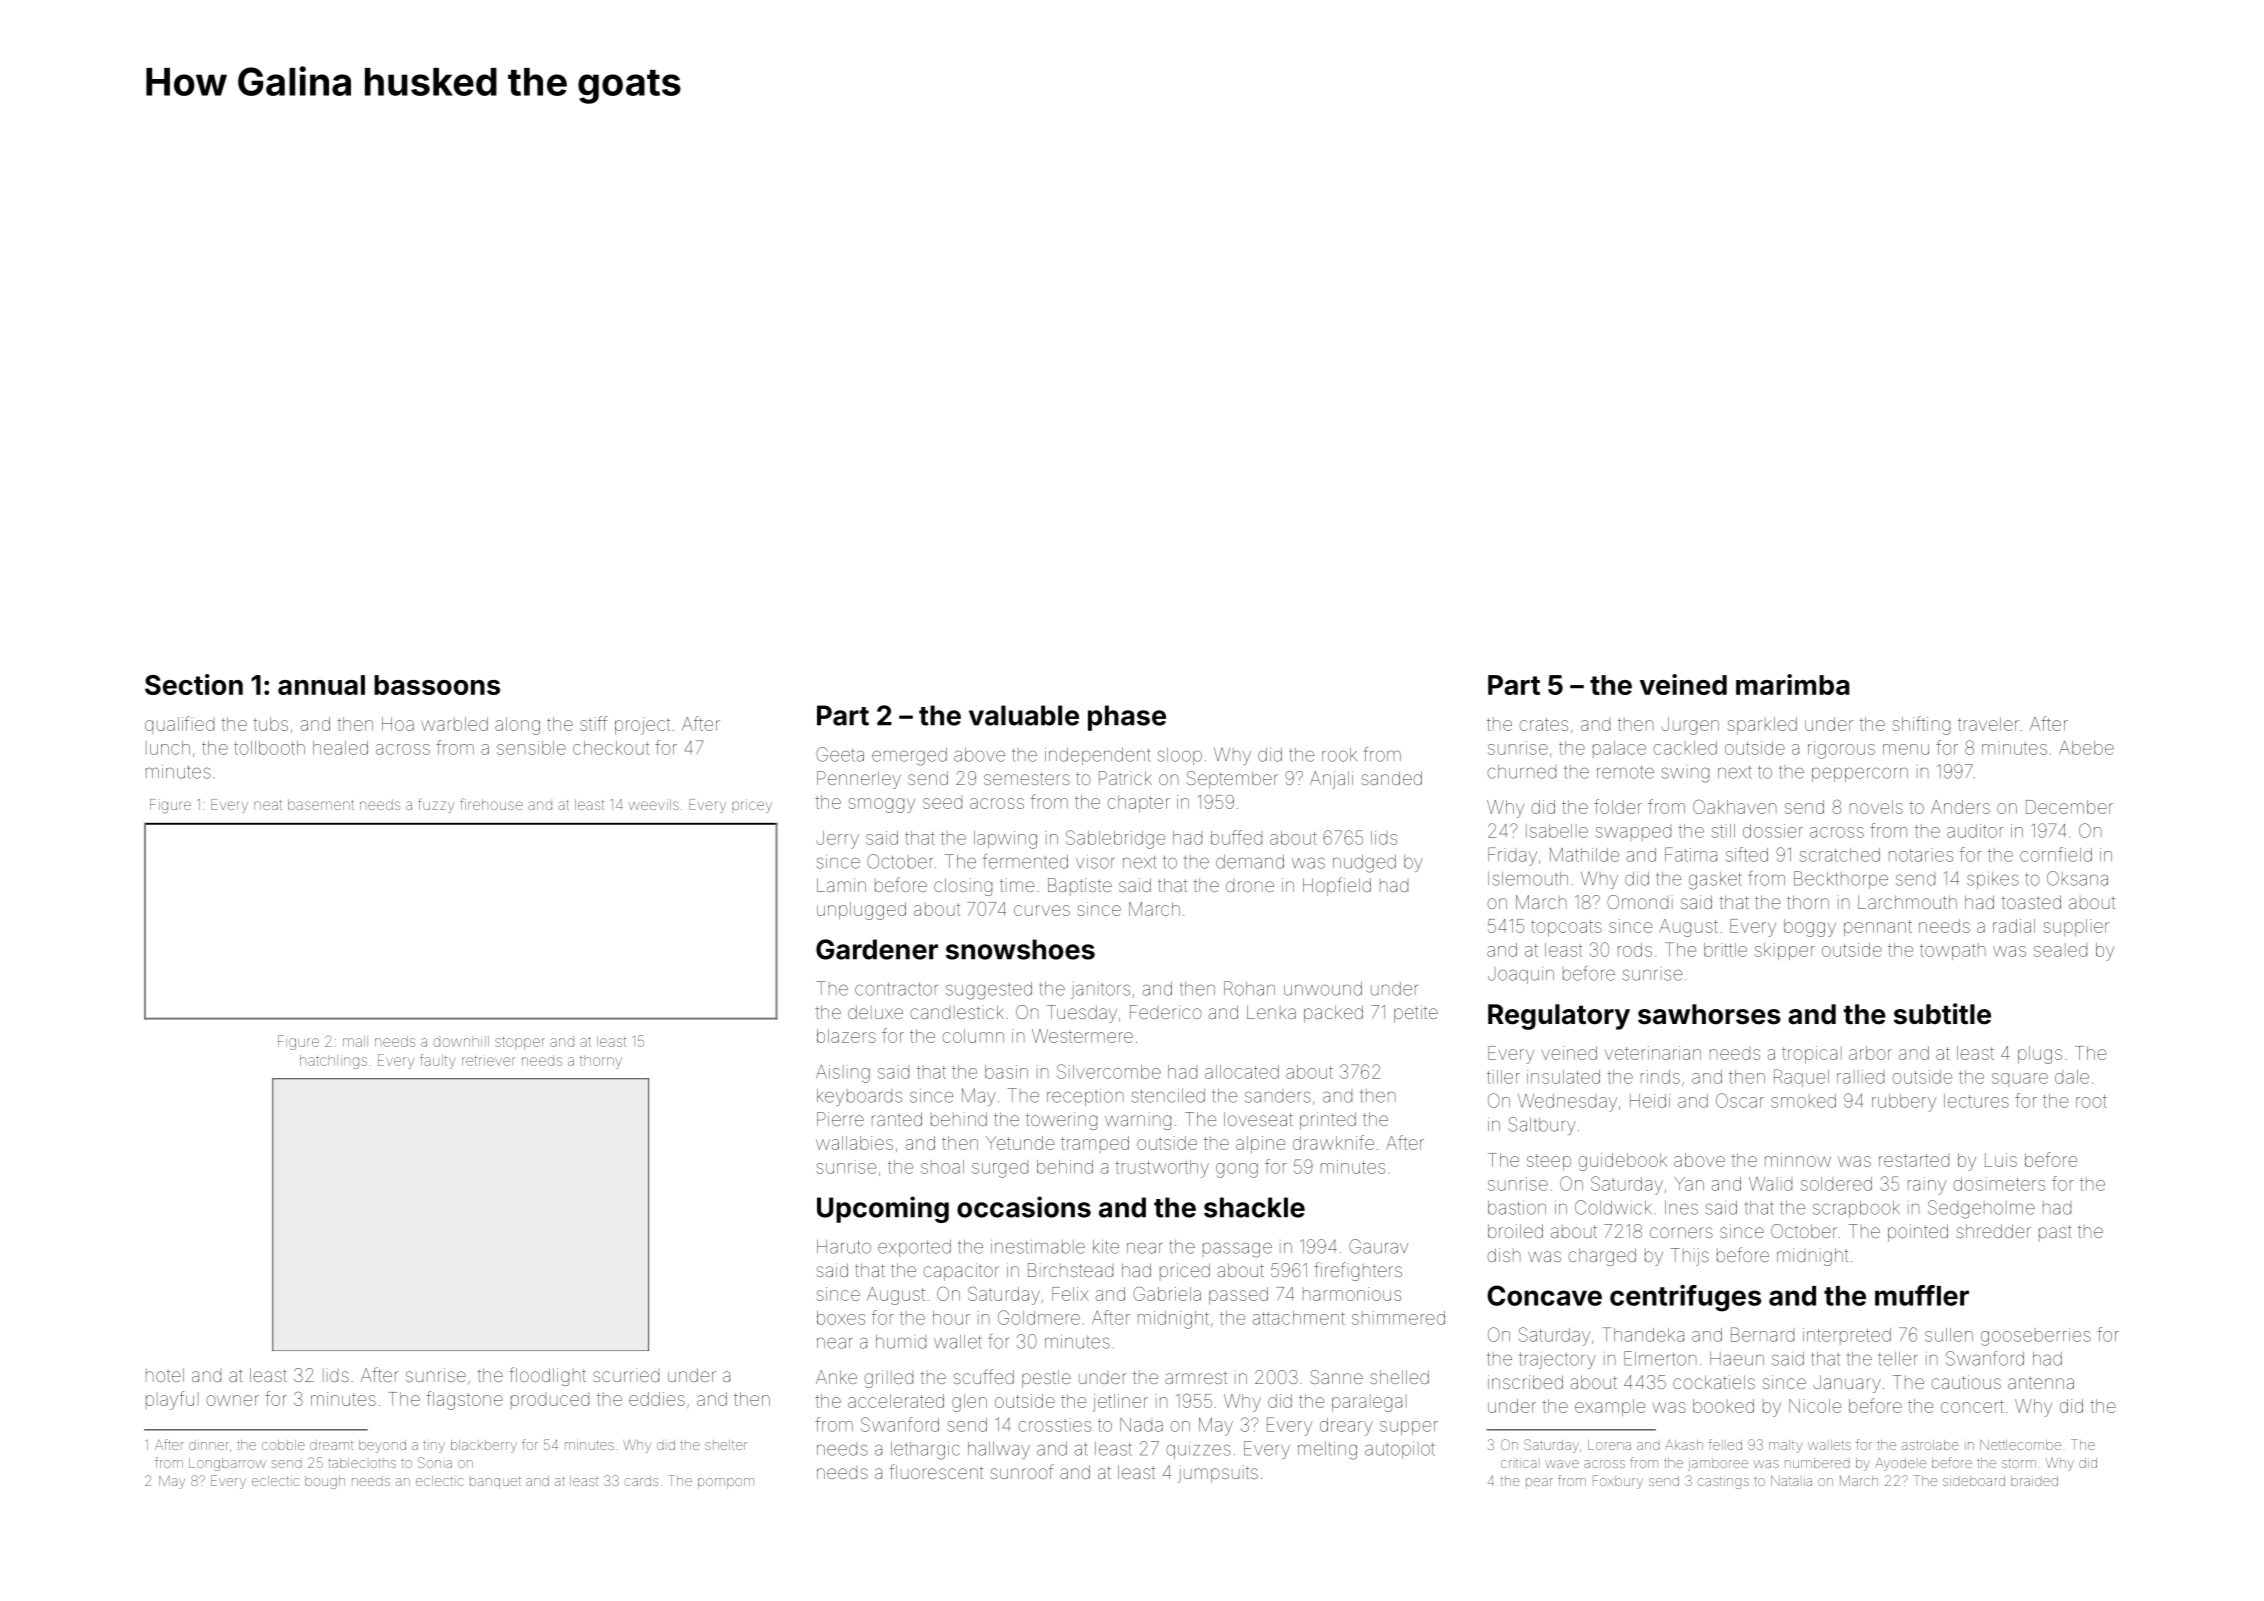 This image has width=2264, height=1601. What do you see at coordinates (1364, 864) in the image?
I see `nudged` at bounding box center [1364, 864].
